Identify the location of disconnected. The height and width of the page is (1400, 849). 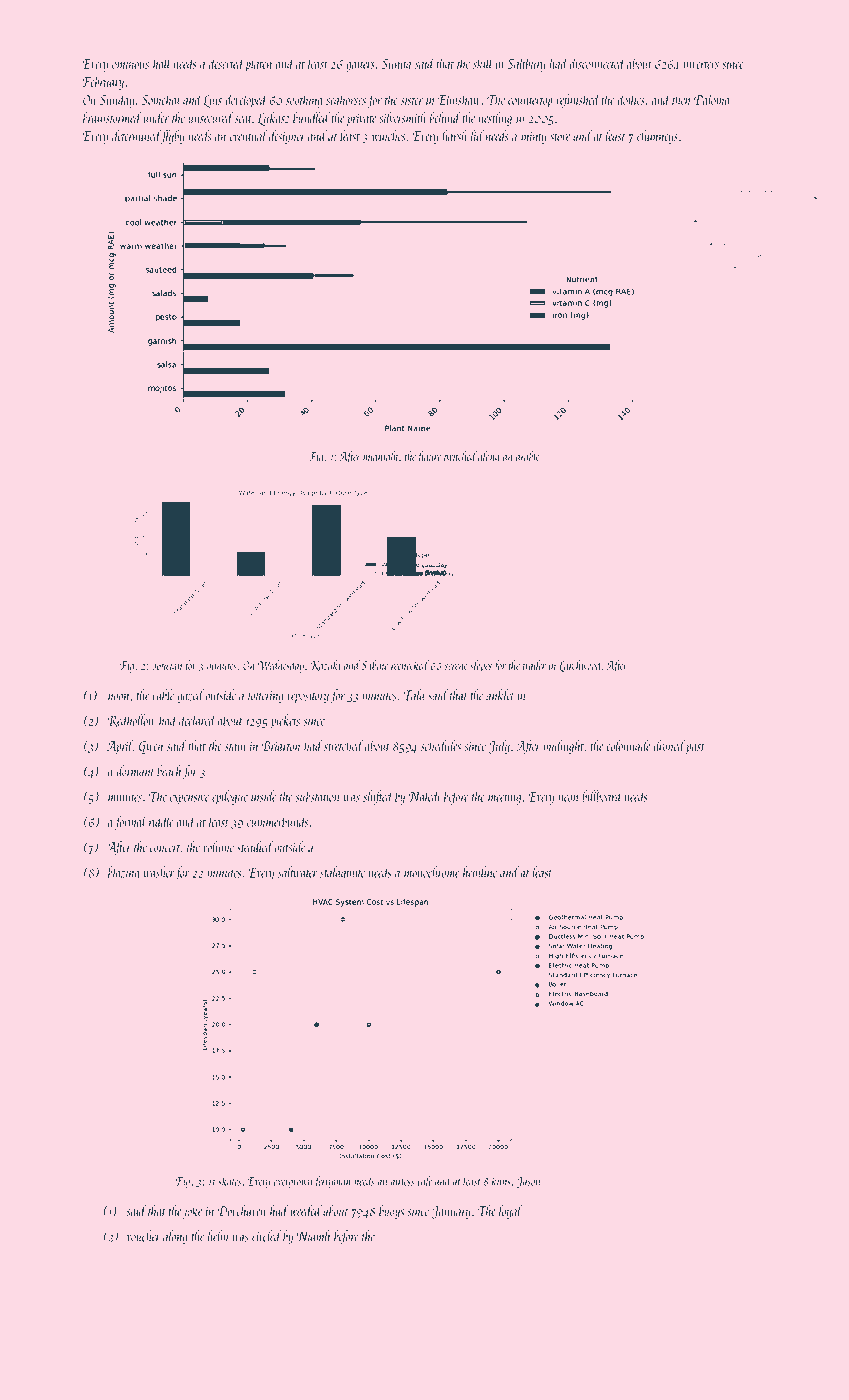
(597, 63).
